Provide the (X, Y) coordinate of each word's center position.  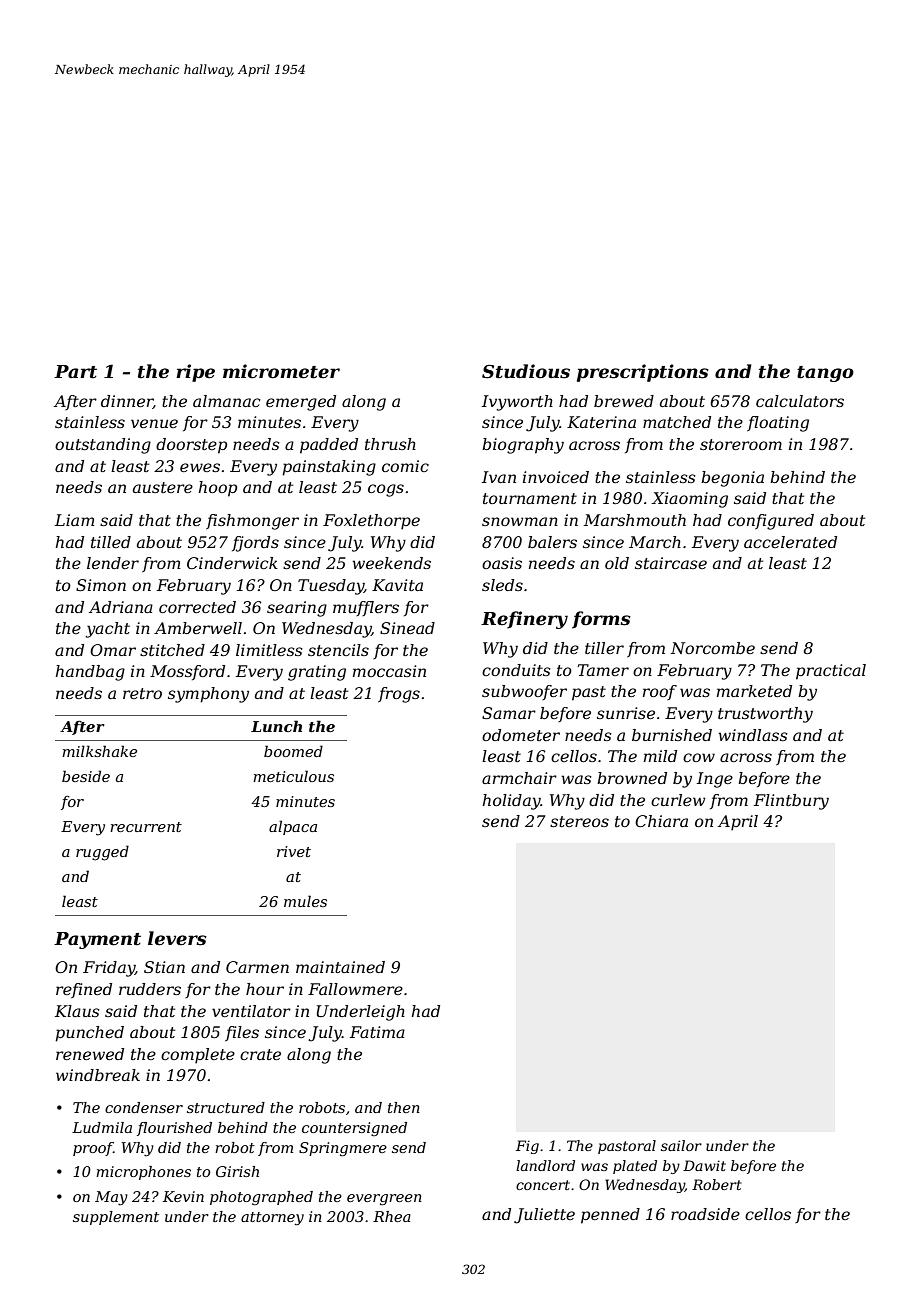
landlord (545, 1165)
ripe (195, 373)
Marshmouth (635, 520)
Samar (509, 713)
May (111, 1198)
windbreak (98, 1075)
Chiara (661, 821)
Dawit (704, 1165)
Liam (75, 520)
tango (825, 374)
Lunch (276, 726)
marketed (754, 691)
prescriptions (643, 373)
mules (305, 901)
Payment (97, 940)
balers (552, 542)
